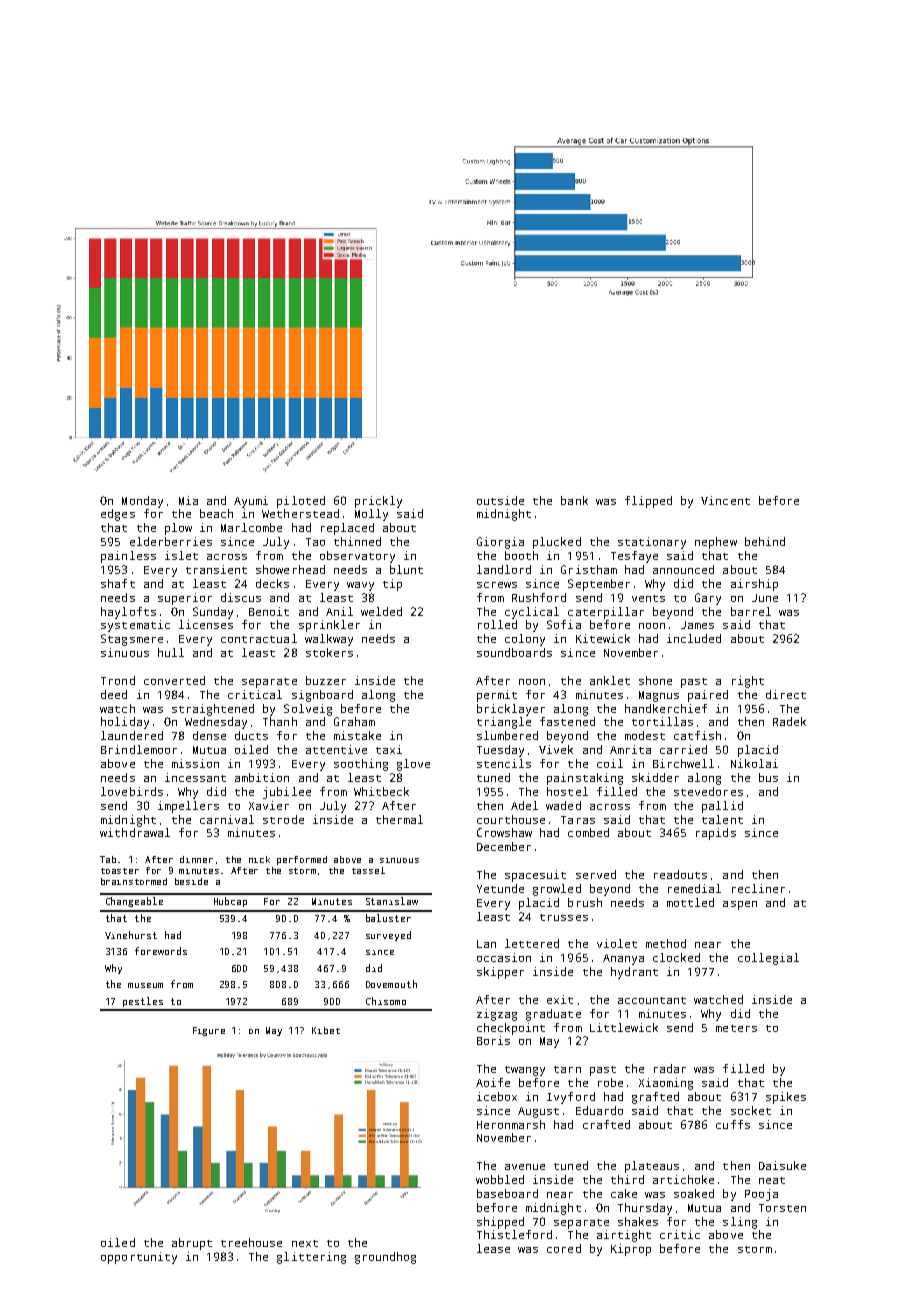  I want to click on Kibet, so click(326, 1030).
